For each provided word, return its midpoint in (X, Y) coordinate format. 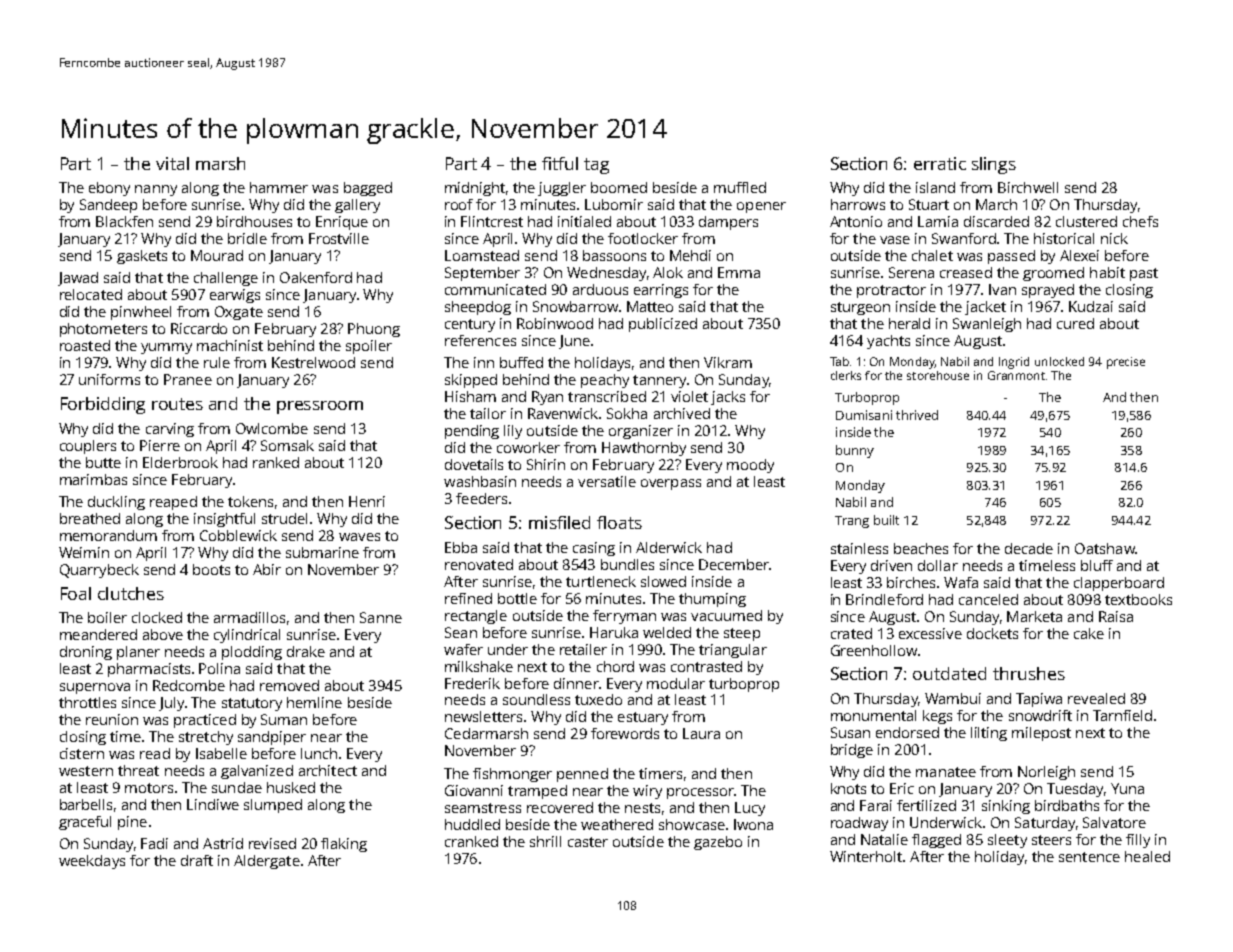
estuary (643, 718)
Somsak (287, 445)
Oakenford (316, 277)
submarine (322, 552)
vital (172, 163)
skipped (471, 381)
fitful (560, 163)
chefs (1140, 221)
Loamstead (482, 255)
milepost (1041, 734)
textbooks (1138, 599)
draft (197, 860)
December (734, 564)
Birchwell (1028, 187)
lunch (319, 753)
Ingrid (1014, 363)
